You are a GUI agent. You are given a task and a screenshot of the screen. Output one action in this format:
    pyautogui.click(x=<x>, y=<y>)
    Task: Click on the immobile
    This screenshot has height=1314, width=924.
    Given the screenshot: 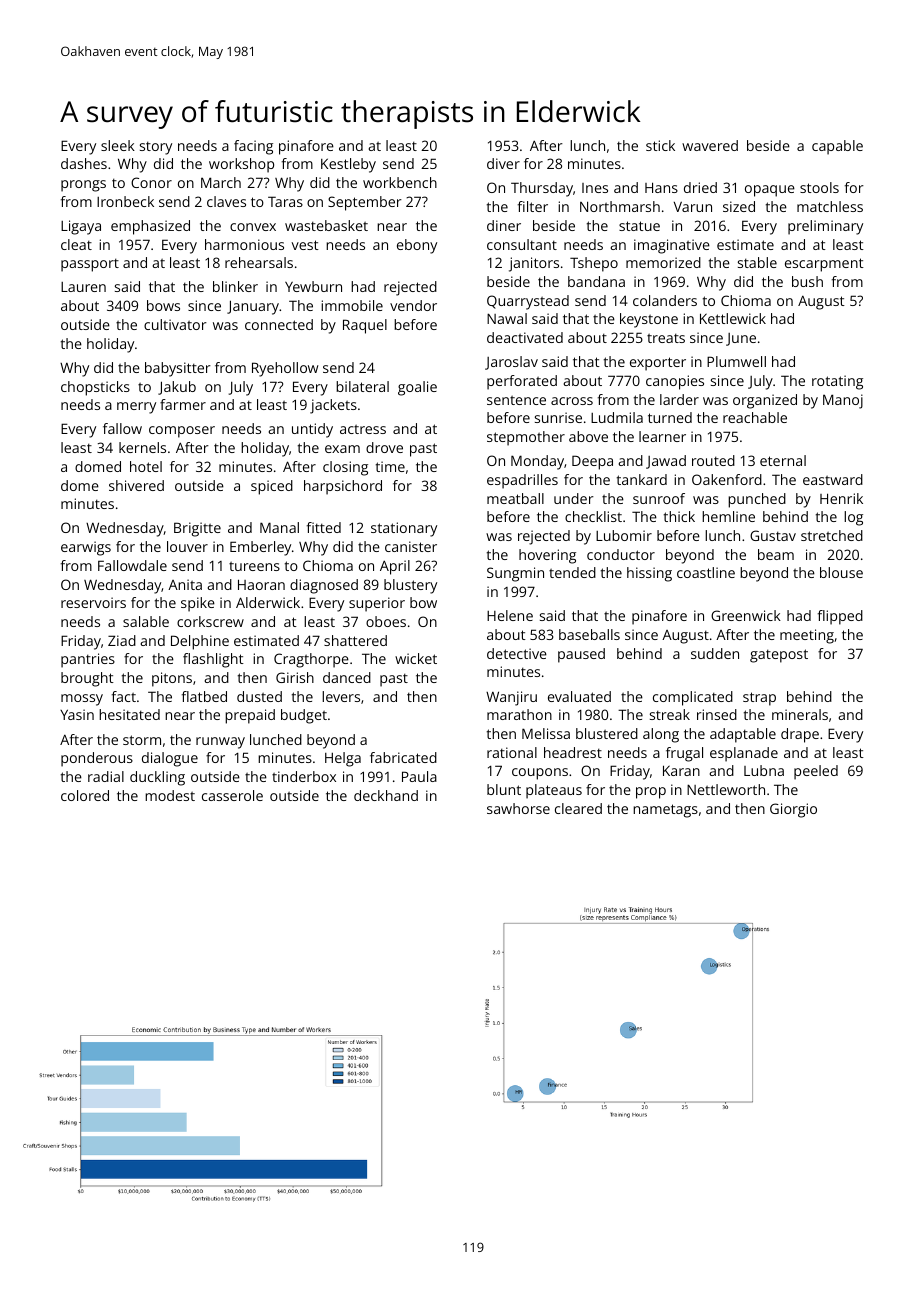 What is the action you would take?
    pyautogui.click(x=352, y=305)
